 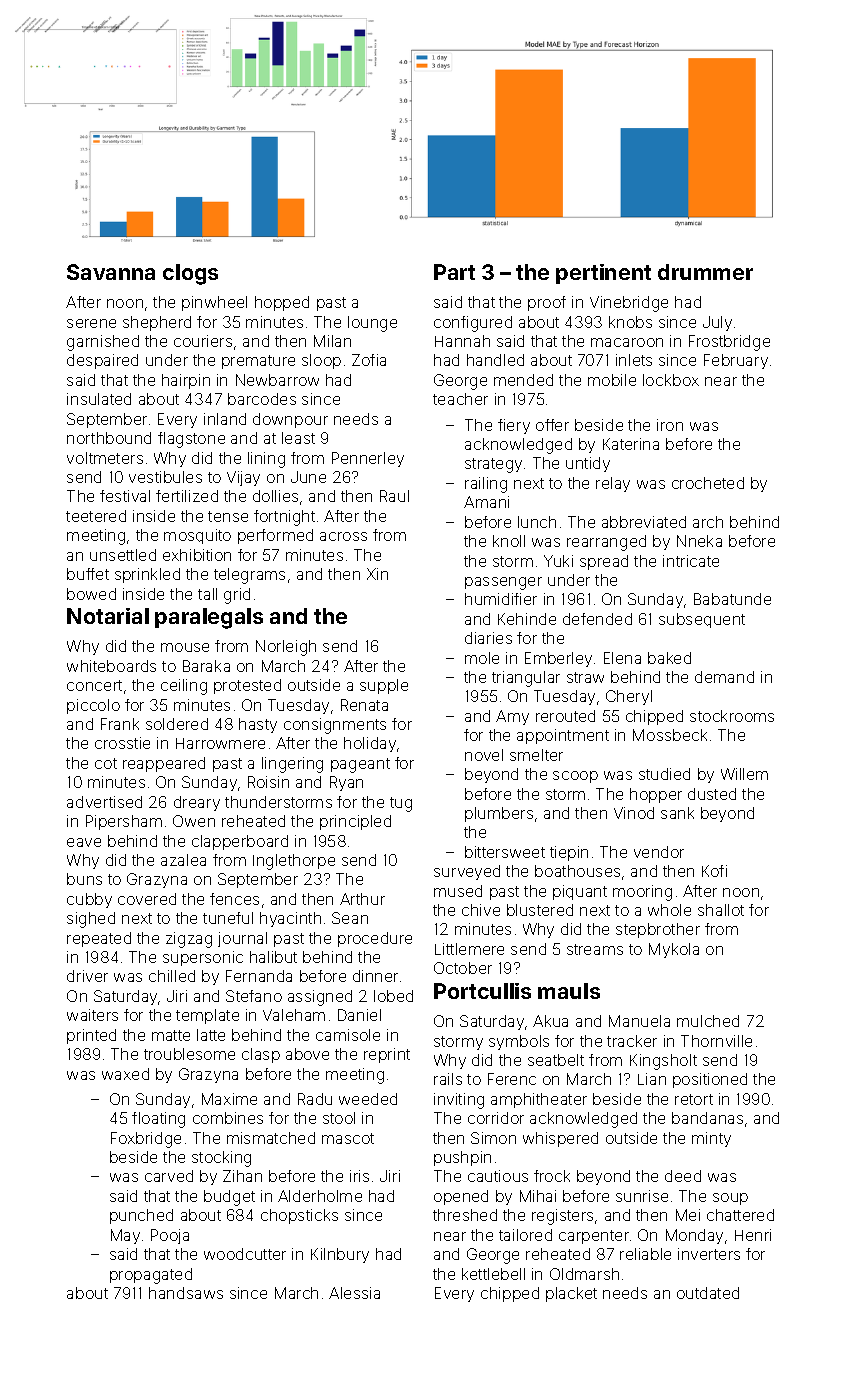 What do you see at coordinates (187, 496) in the image?
I see `fertilized` at bounding box center [187, 496].
